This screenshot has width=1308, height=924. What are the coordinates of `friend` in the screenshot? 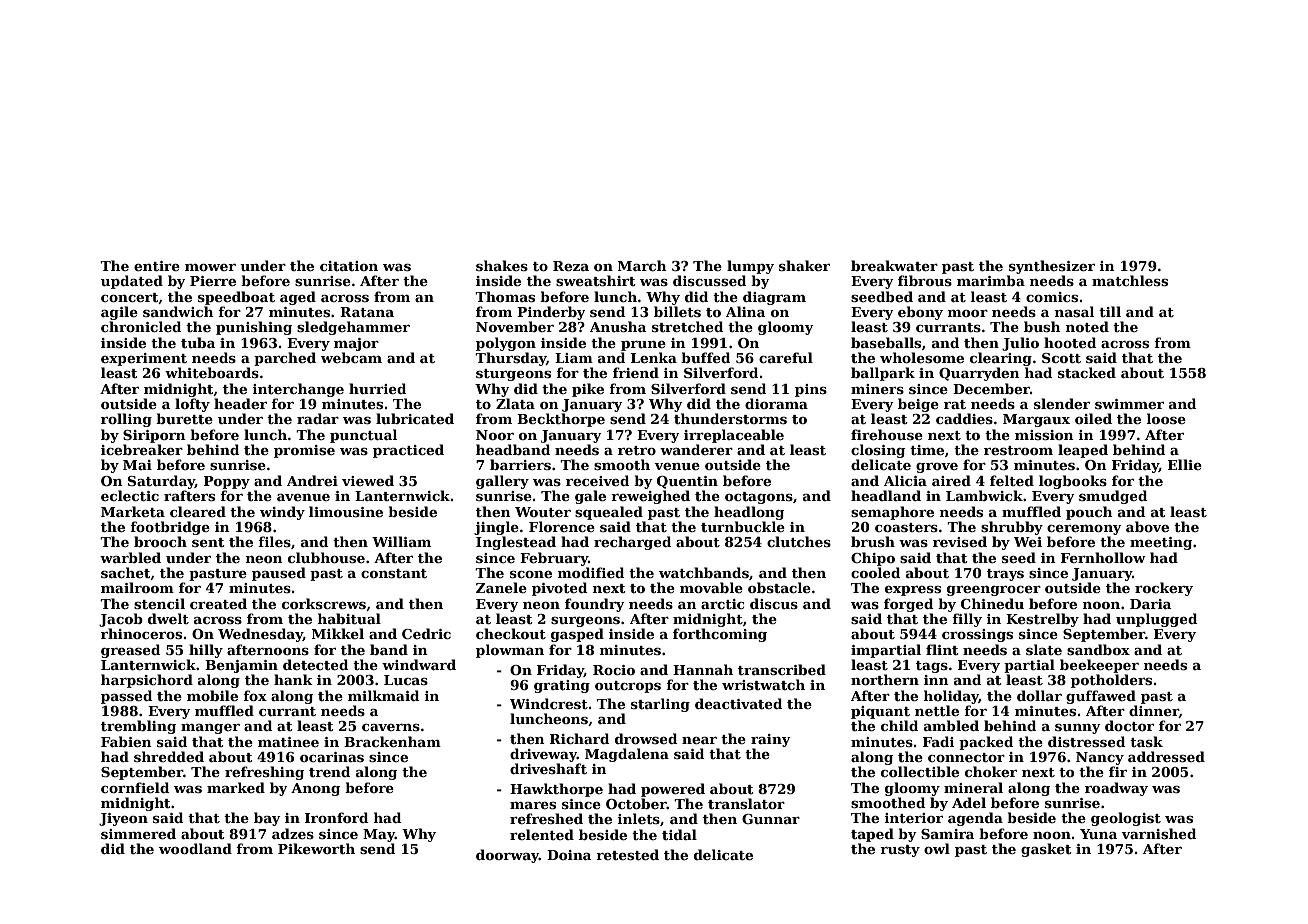 It's located at (636, 372).
